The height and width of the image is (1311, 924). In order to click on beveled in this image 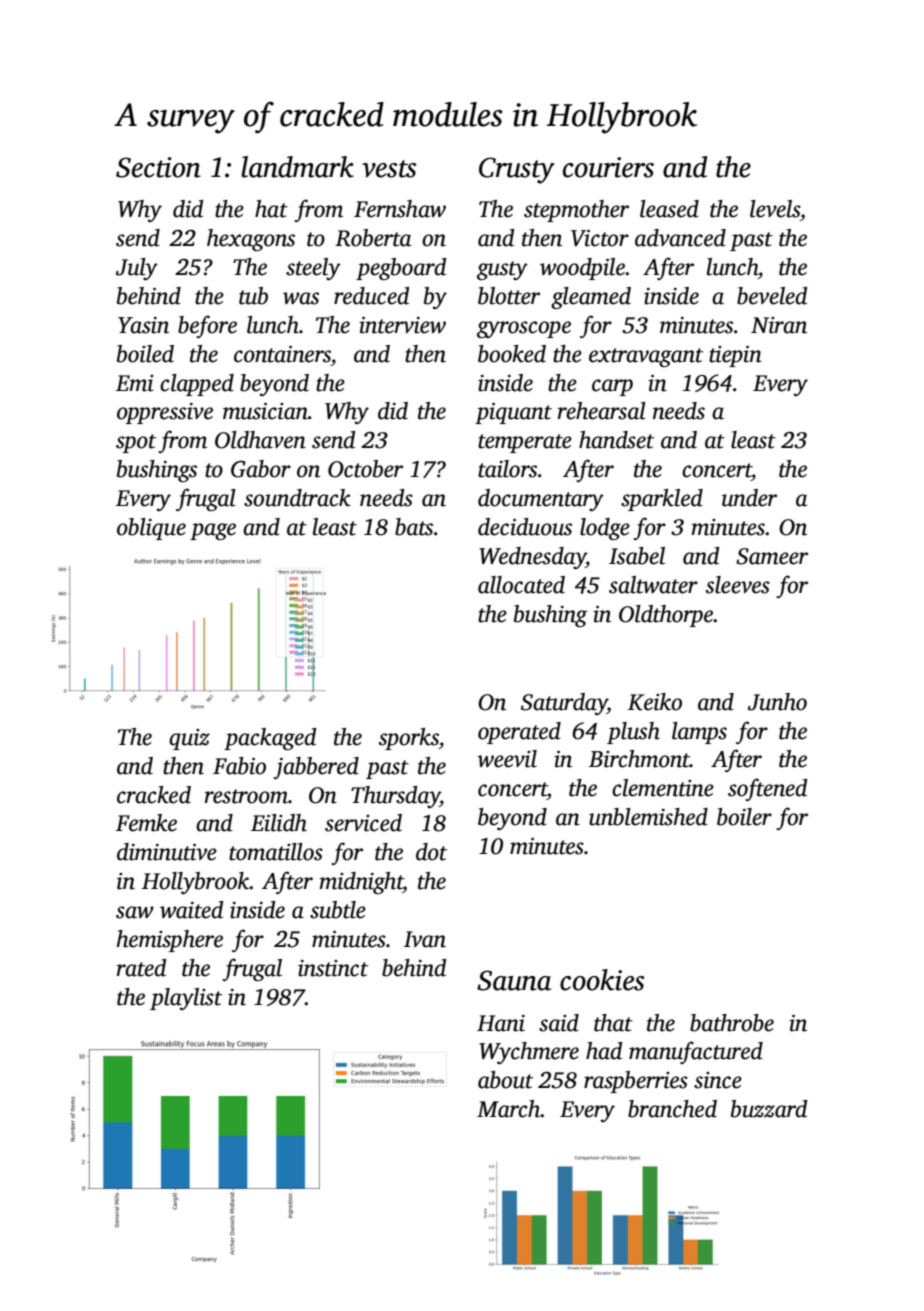, I will do `click(772, 296)`.
